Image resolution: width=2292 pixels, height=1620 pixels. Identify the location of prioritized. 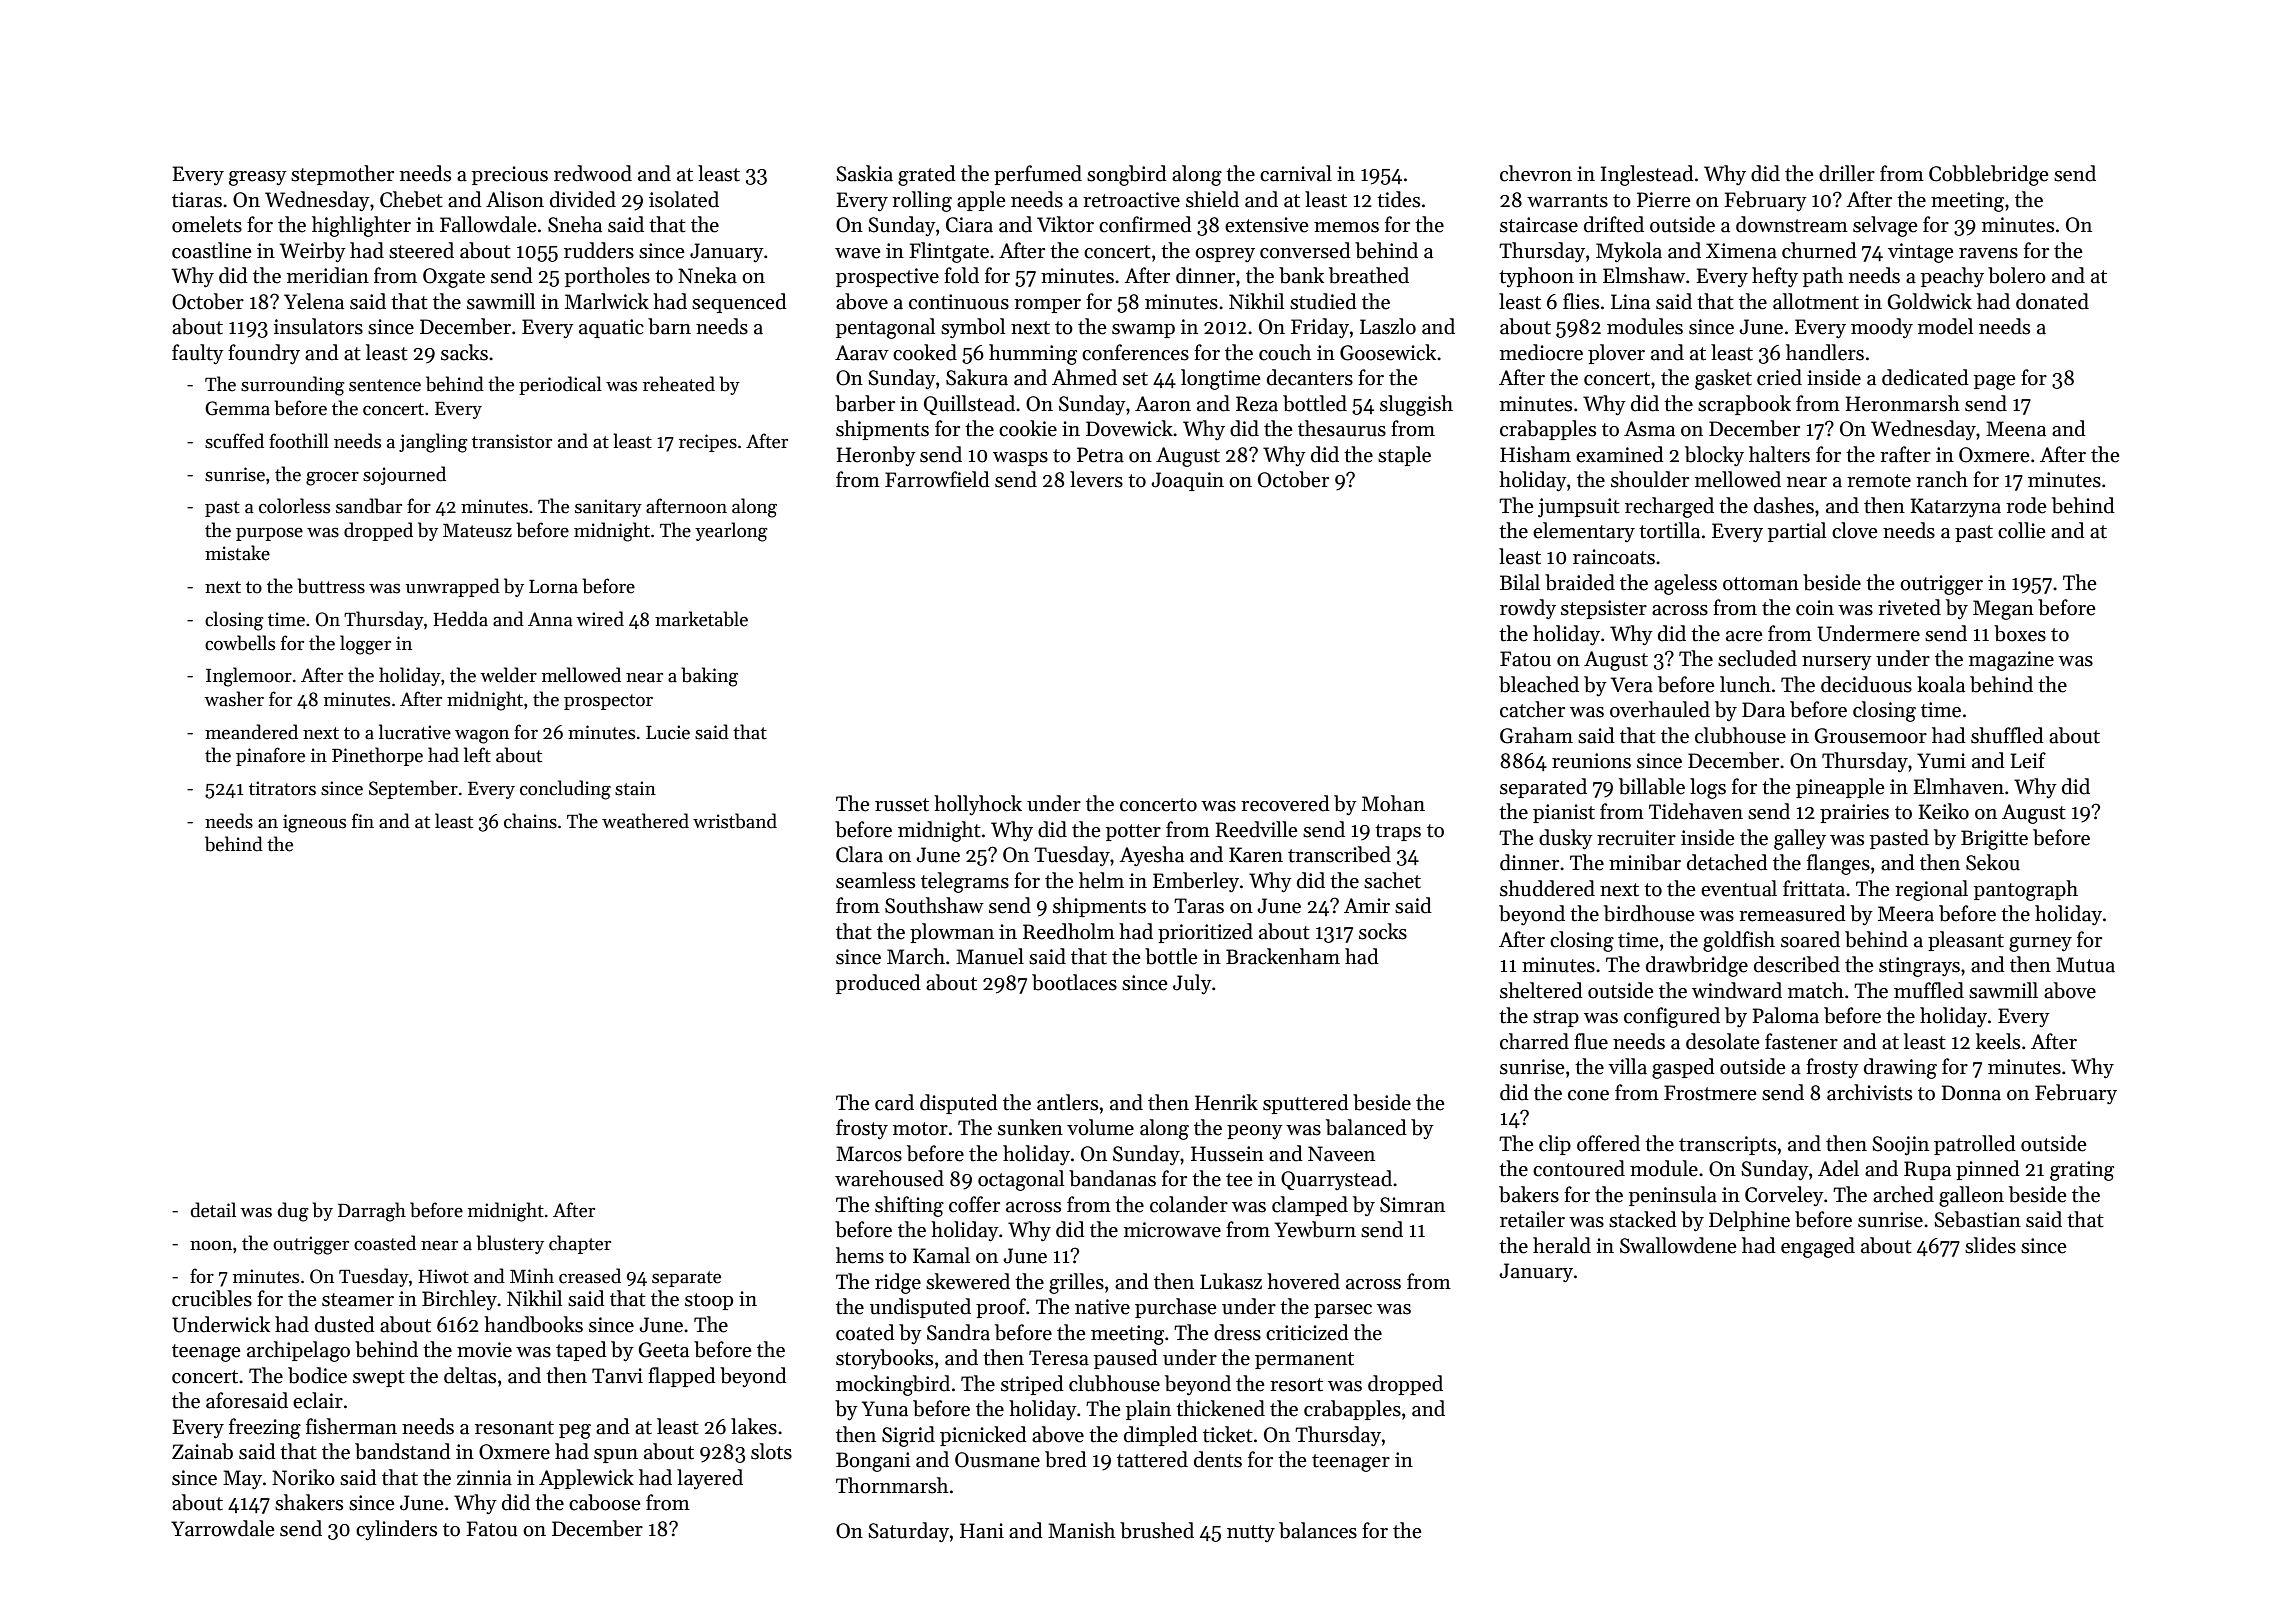
(1205, 933).
